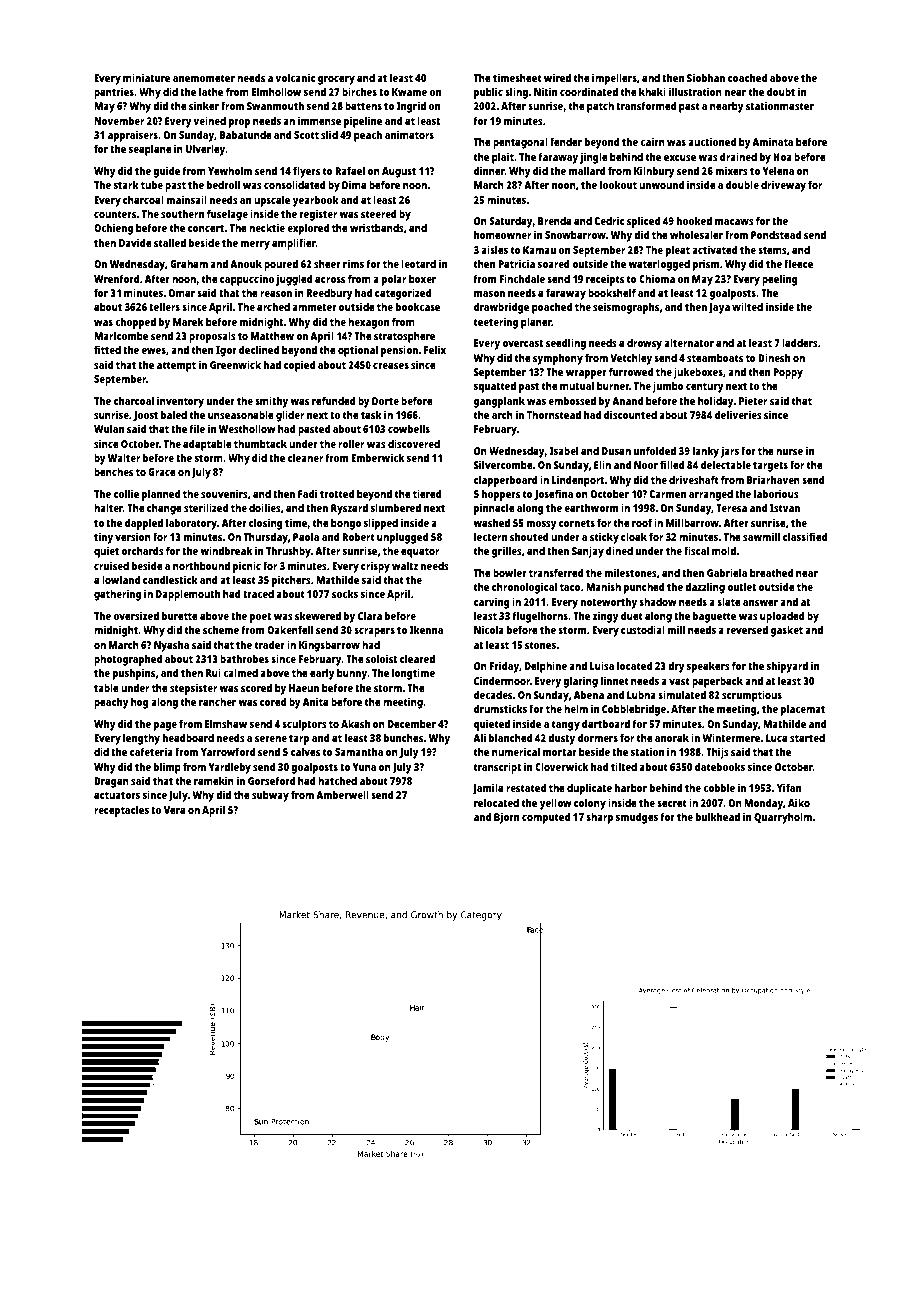 The width and height of the screenshot is (924, 1308). What do you see at coordinates (781, 91) in the screenshot?
I see `doubt` at bounding box center [781, 91].
